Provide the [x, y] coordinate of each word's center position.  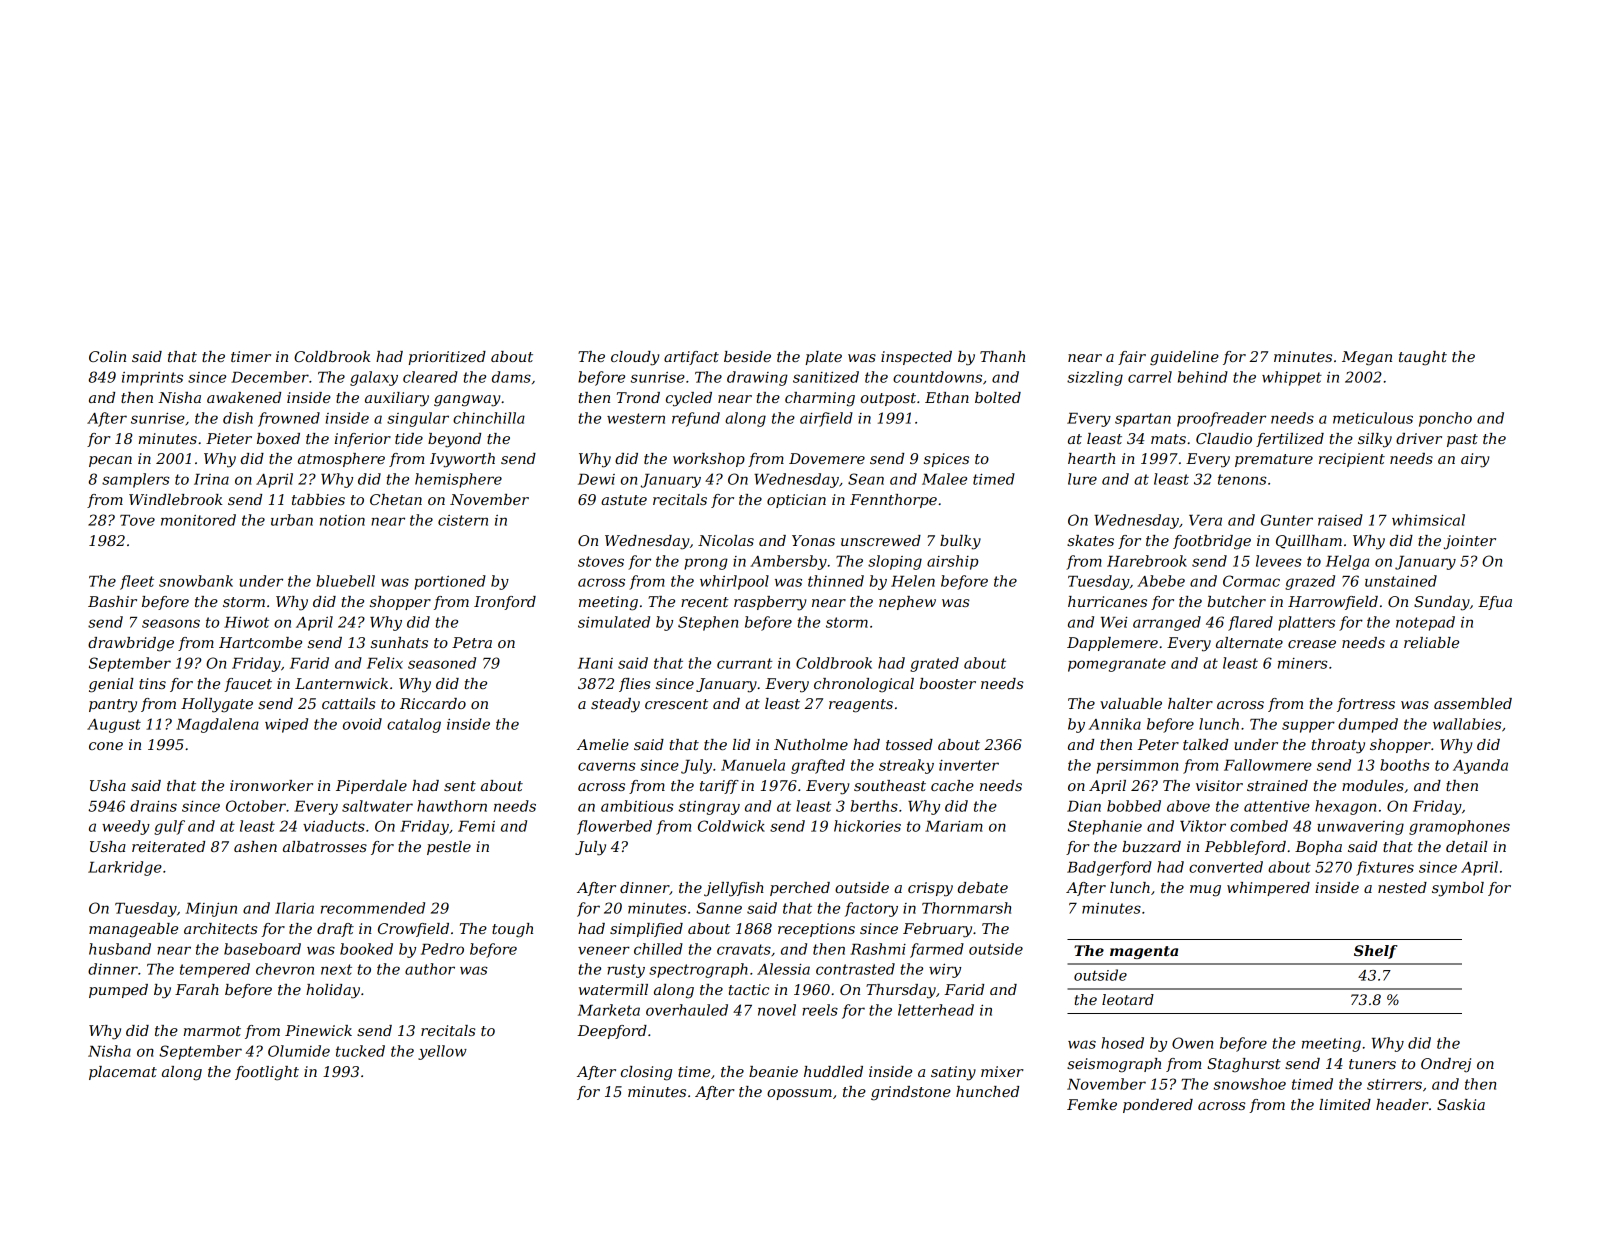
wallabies [1467, 724]
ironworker [271, 785]
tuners [1372, 1064]
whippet [1292, 378]
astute [624, 500]
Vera [1205, 520]
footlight [267, 1073]
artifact [691, 358]
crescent [676, 704]
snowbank [196, 581]
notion [342, 520]
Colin [107, 356]
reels [820, 1010]
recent [704, 602]
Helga [1347, 562]
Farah [197, 989]
